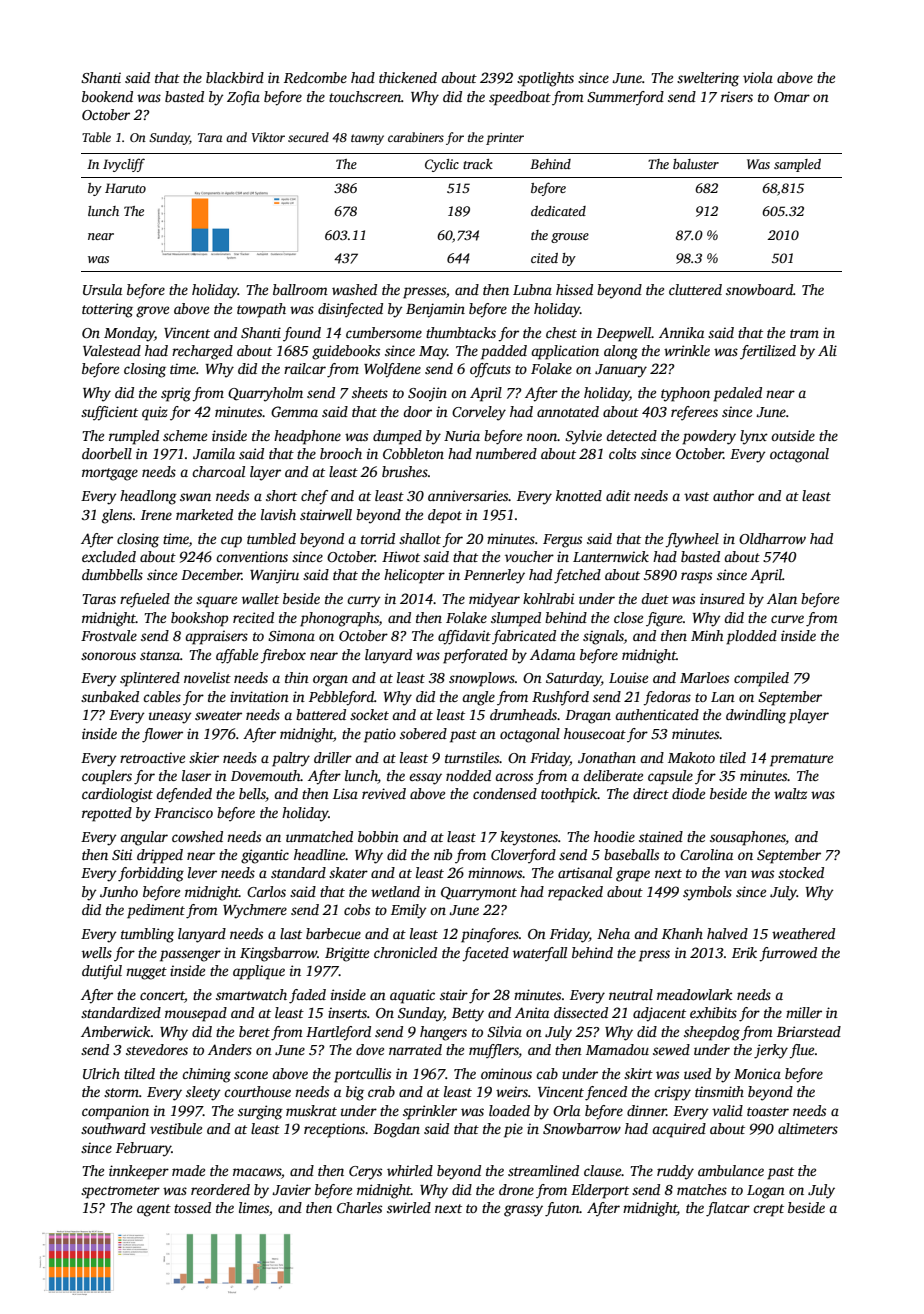 Image resolution: width=924 pixels, height=1314 pixels. I want to click on Junho, so click(119, 891).
